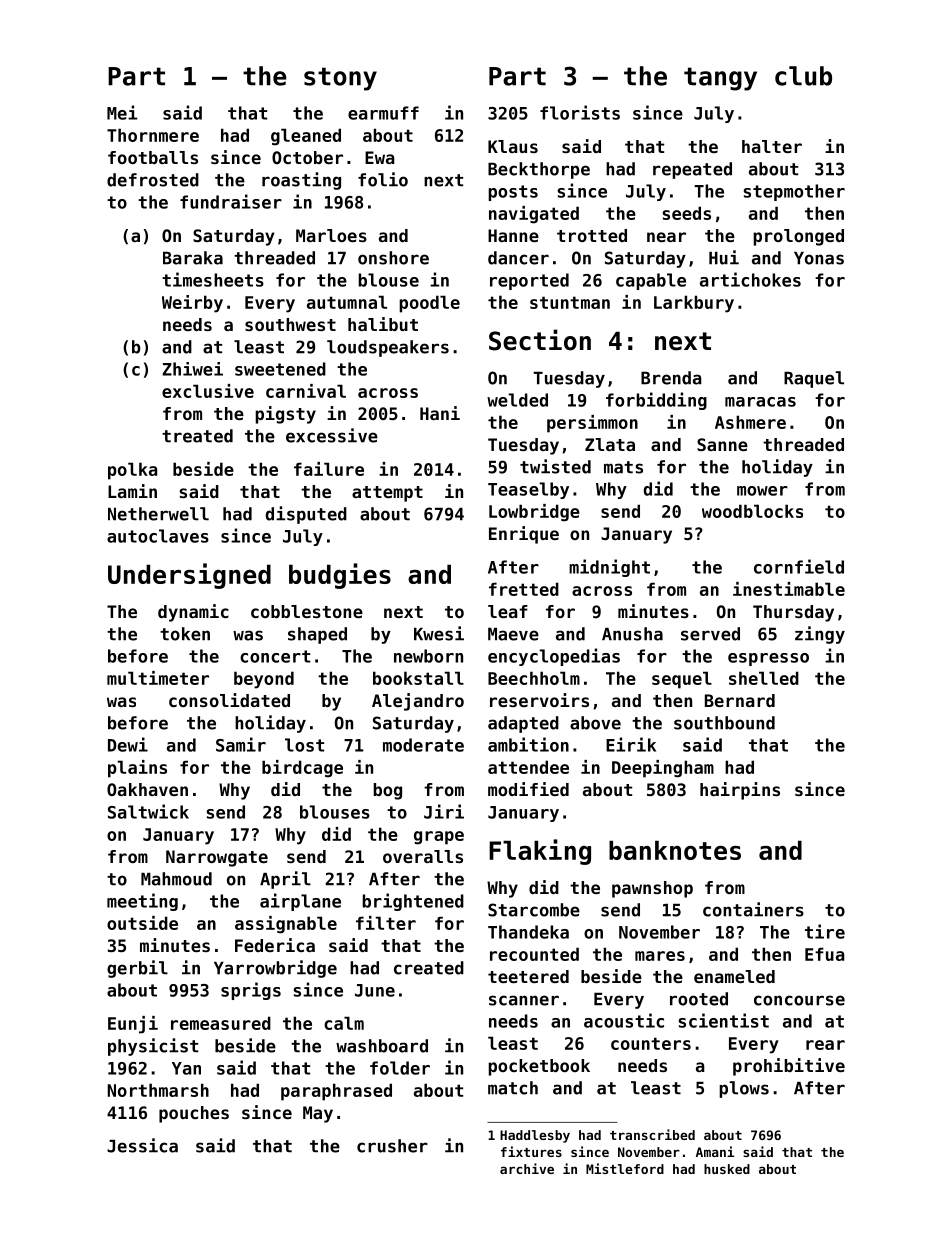 This image has height=1233, width=952. Describe the element at coordinates (158, 678) in the image. I see `multimeter` at that location.
